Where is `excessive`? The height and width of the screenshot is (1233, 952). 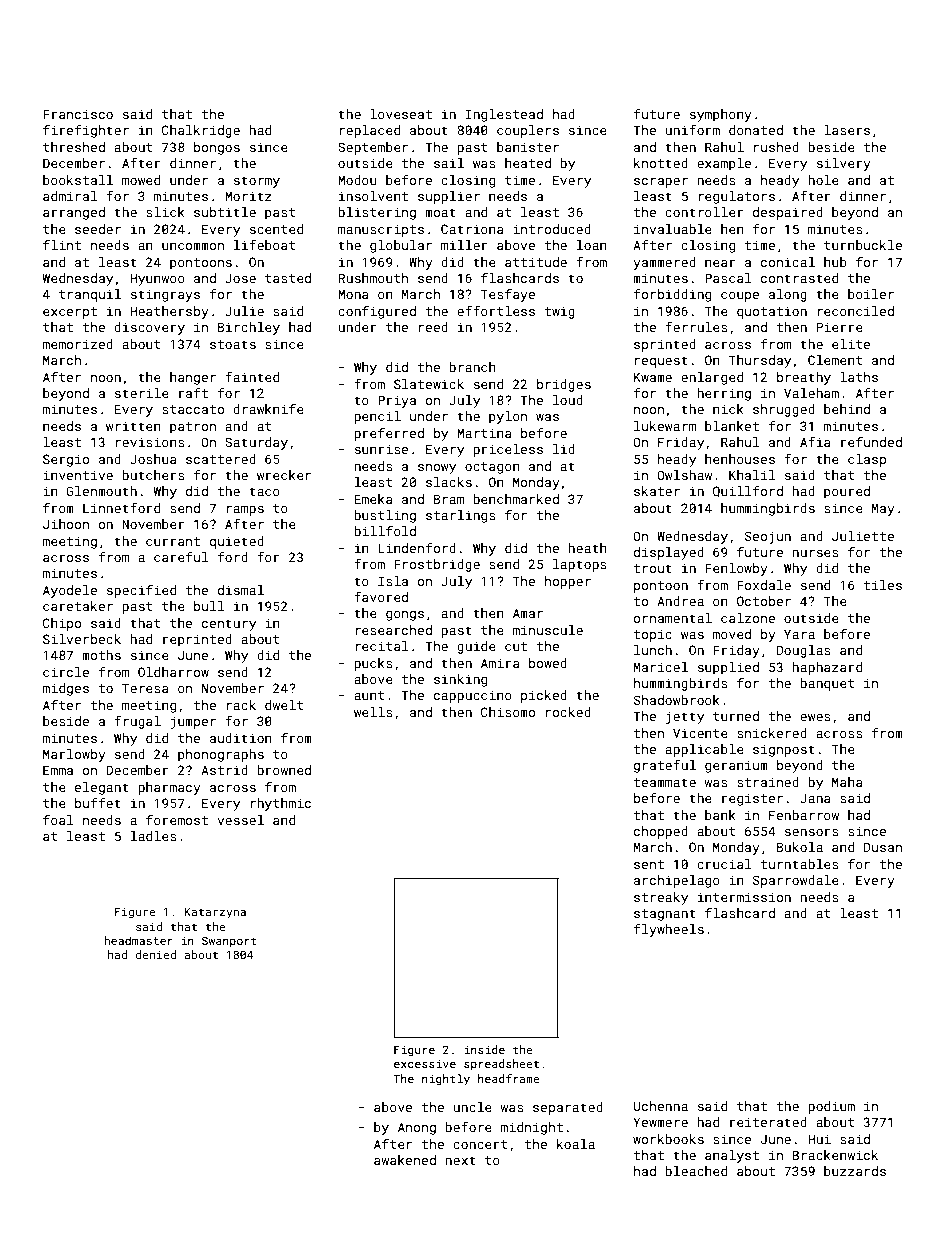 excessive is located at coordinates (425, 1064).
